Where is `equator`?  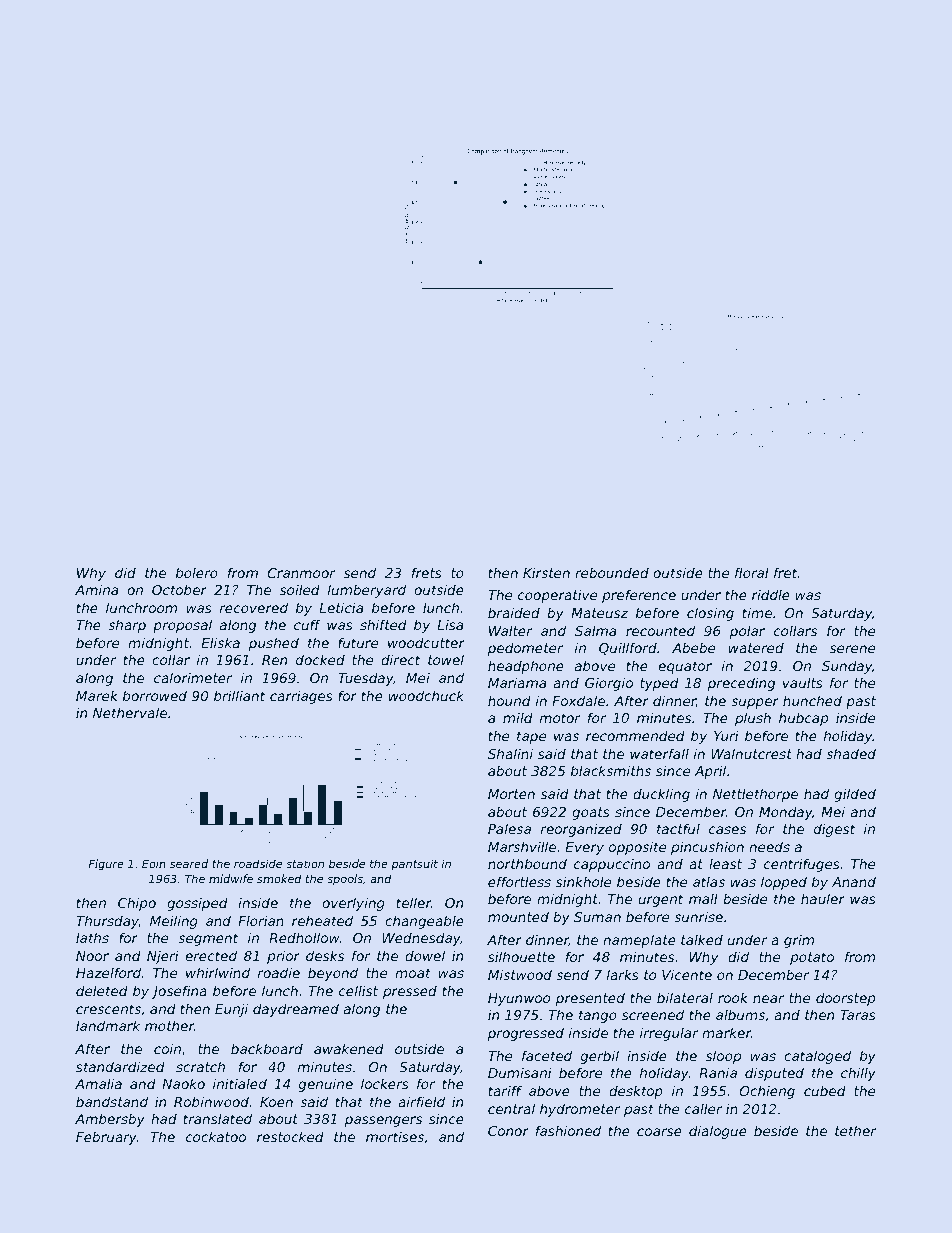 equator is located at coordinates (685, 667).
